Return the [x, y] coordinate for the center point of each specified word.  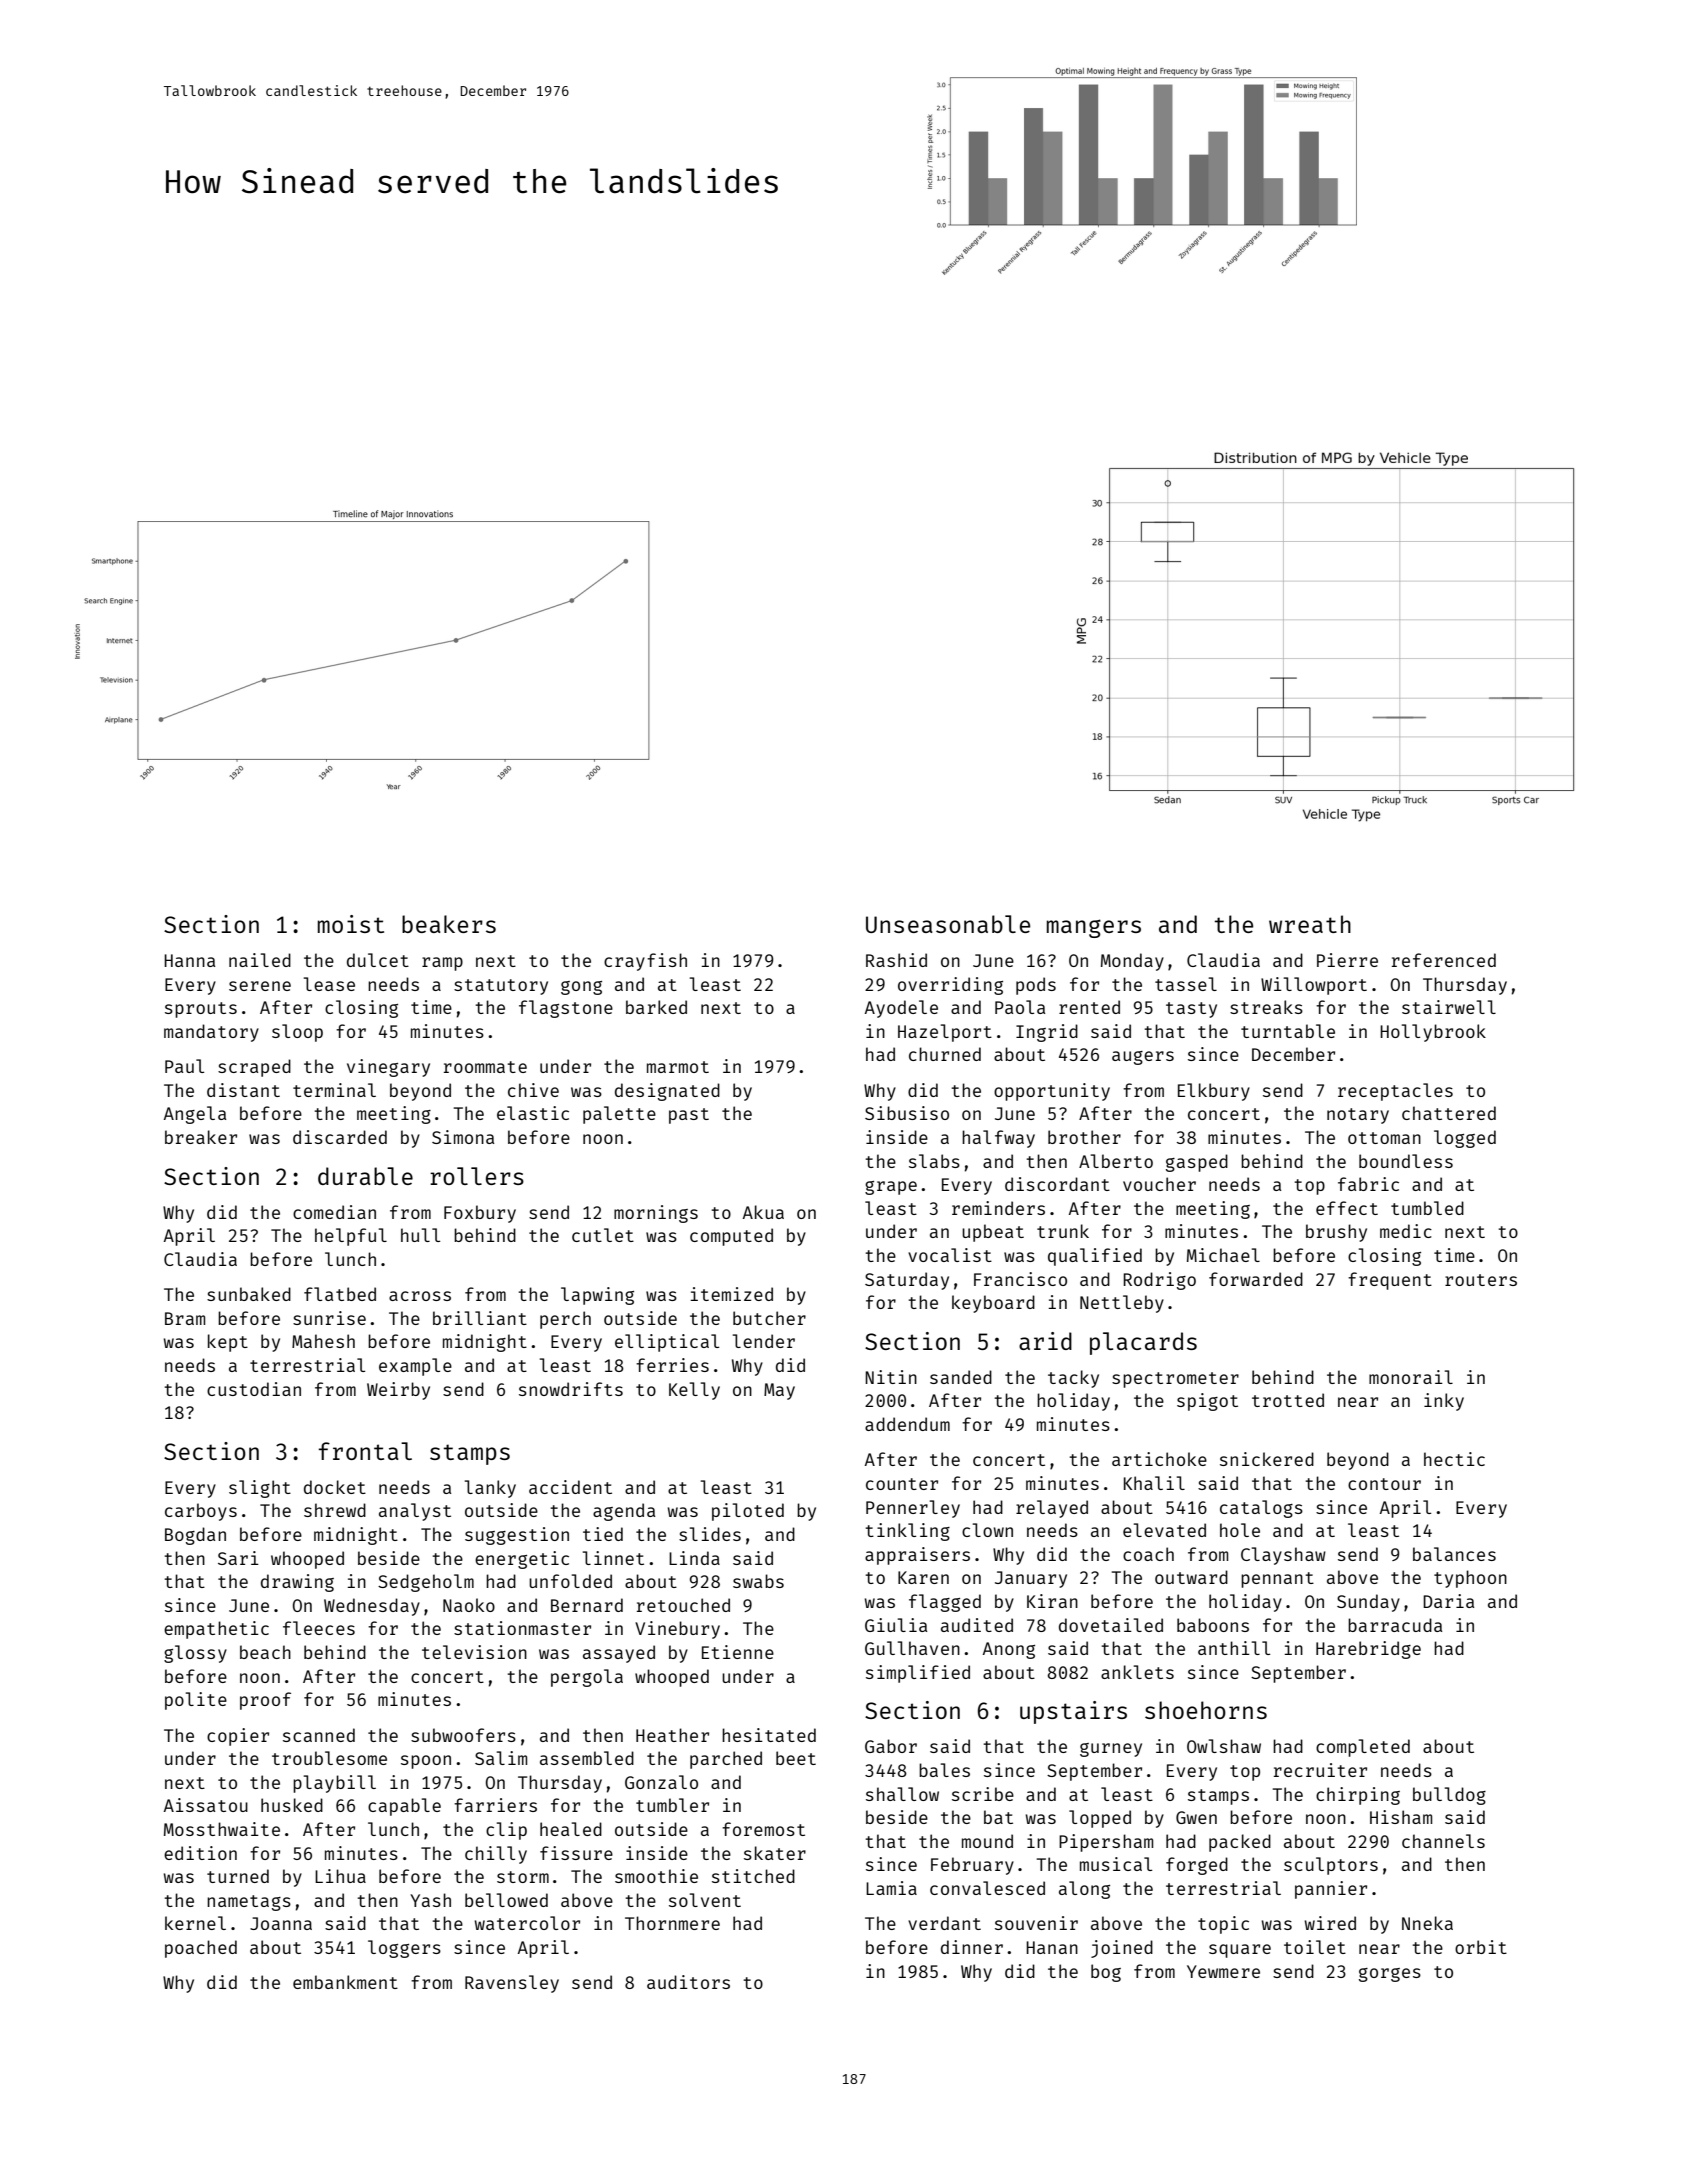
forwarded [1256, 1279]
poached [201, 1949]
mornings [656, 1214]
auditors [688, 1982]
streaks [1266, 1007]
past [689, 1116]
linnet [613, 1558]
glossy [195, 1654]
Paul [184, 1066]
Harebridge [1368, 1650]
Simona [463, 1137]
